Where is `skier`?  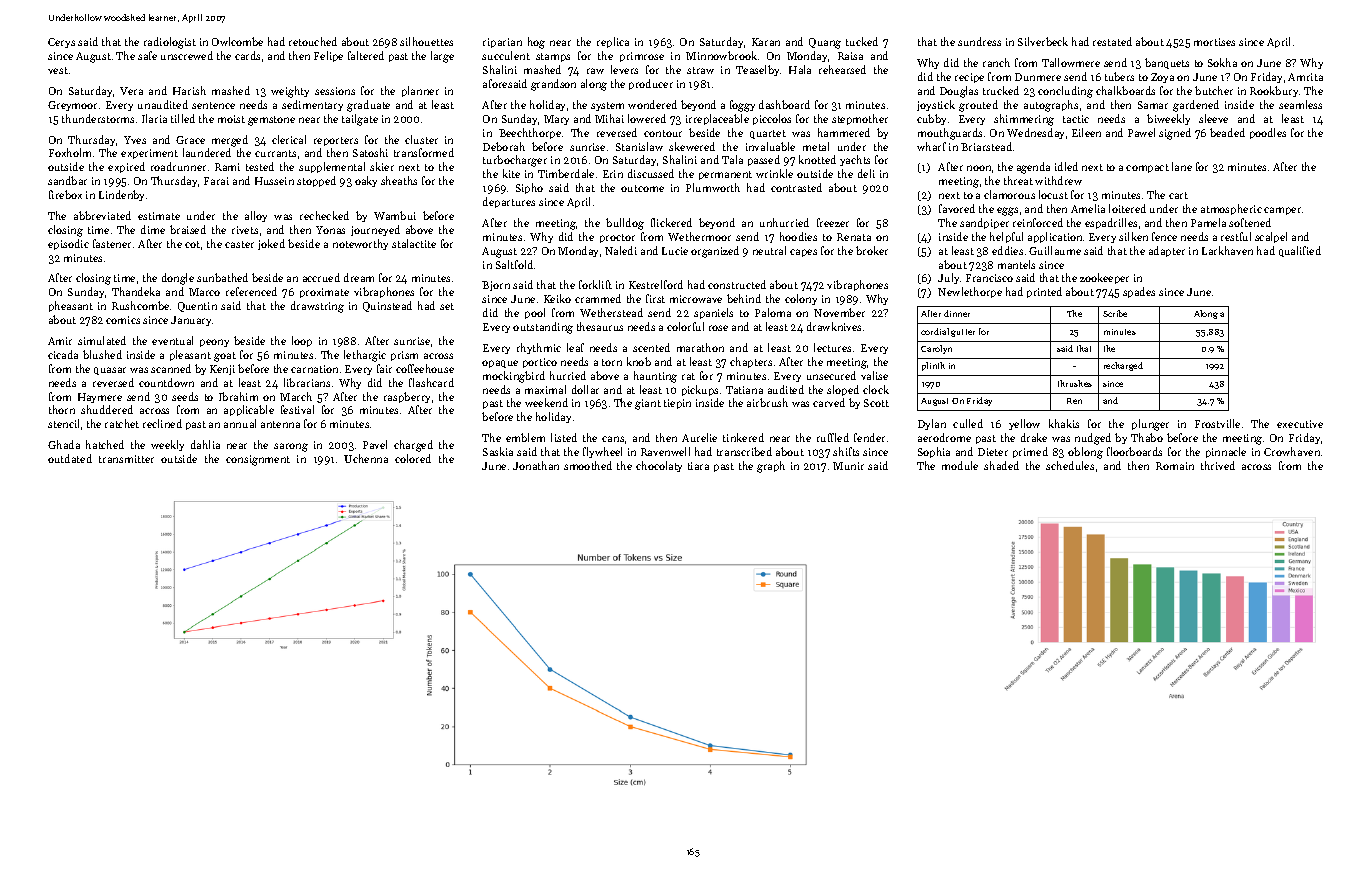 skier is located at coordinates (382, 166).
